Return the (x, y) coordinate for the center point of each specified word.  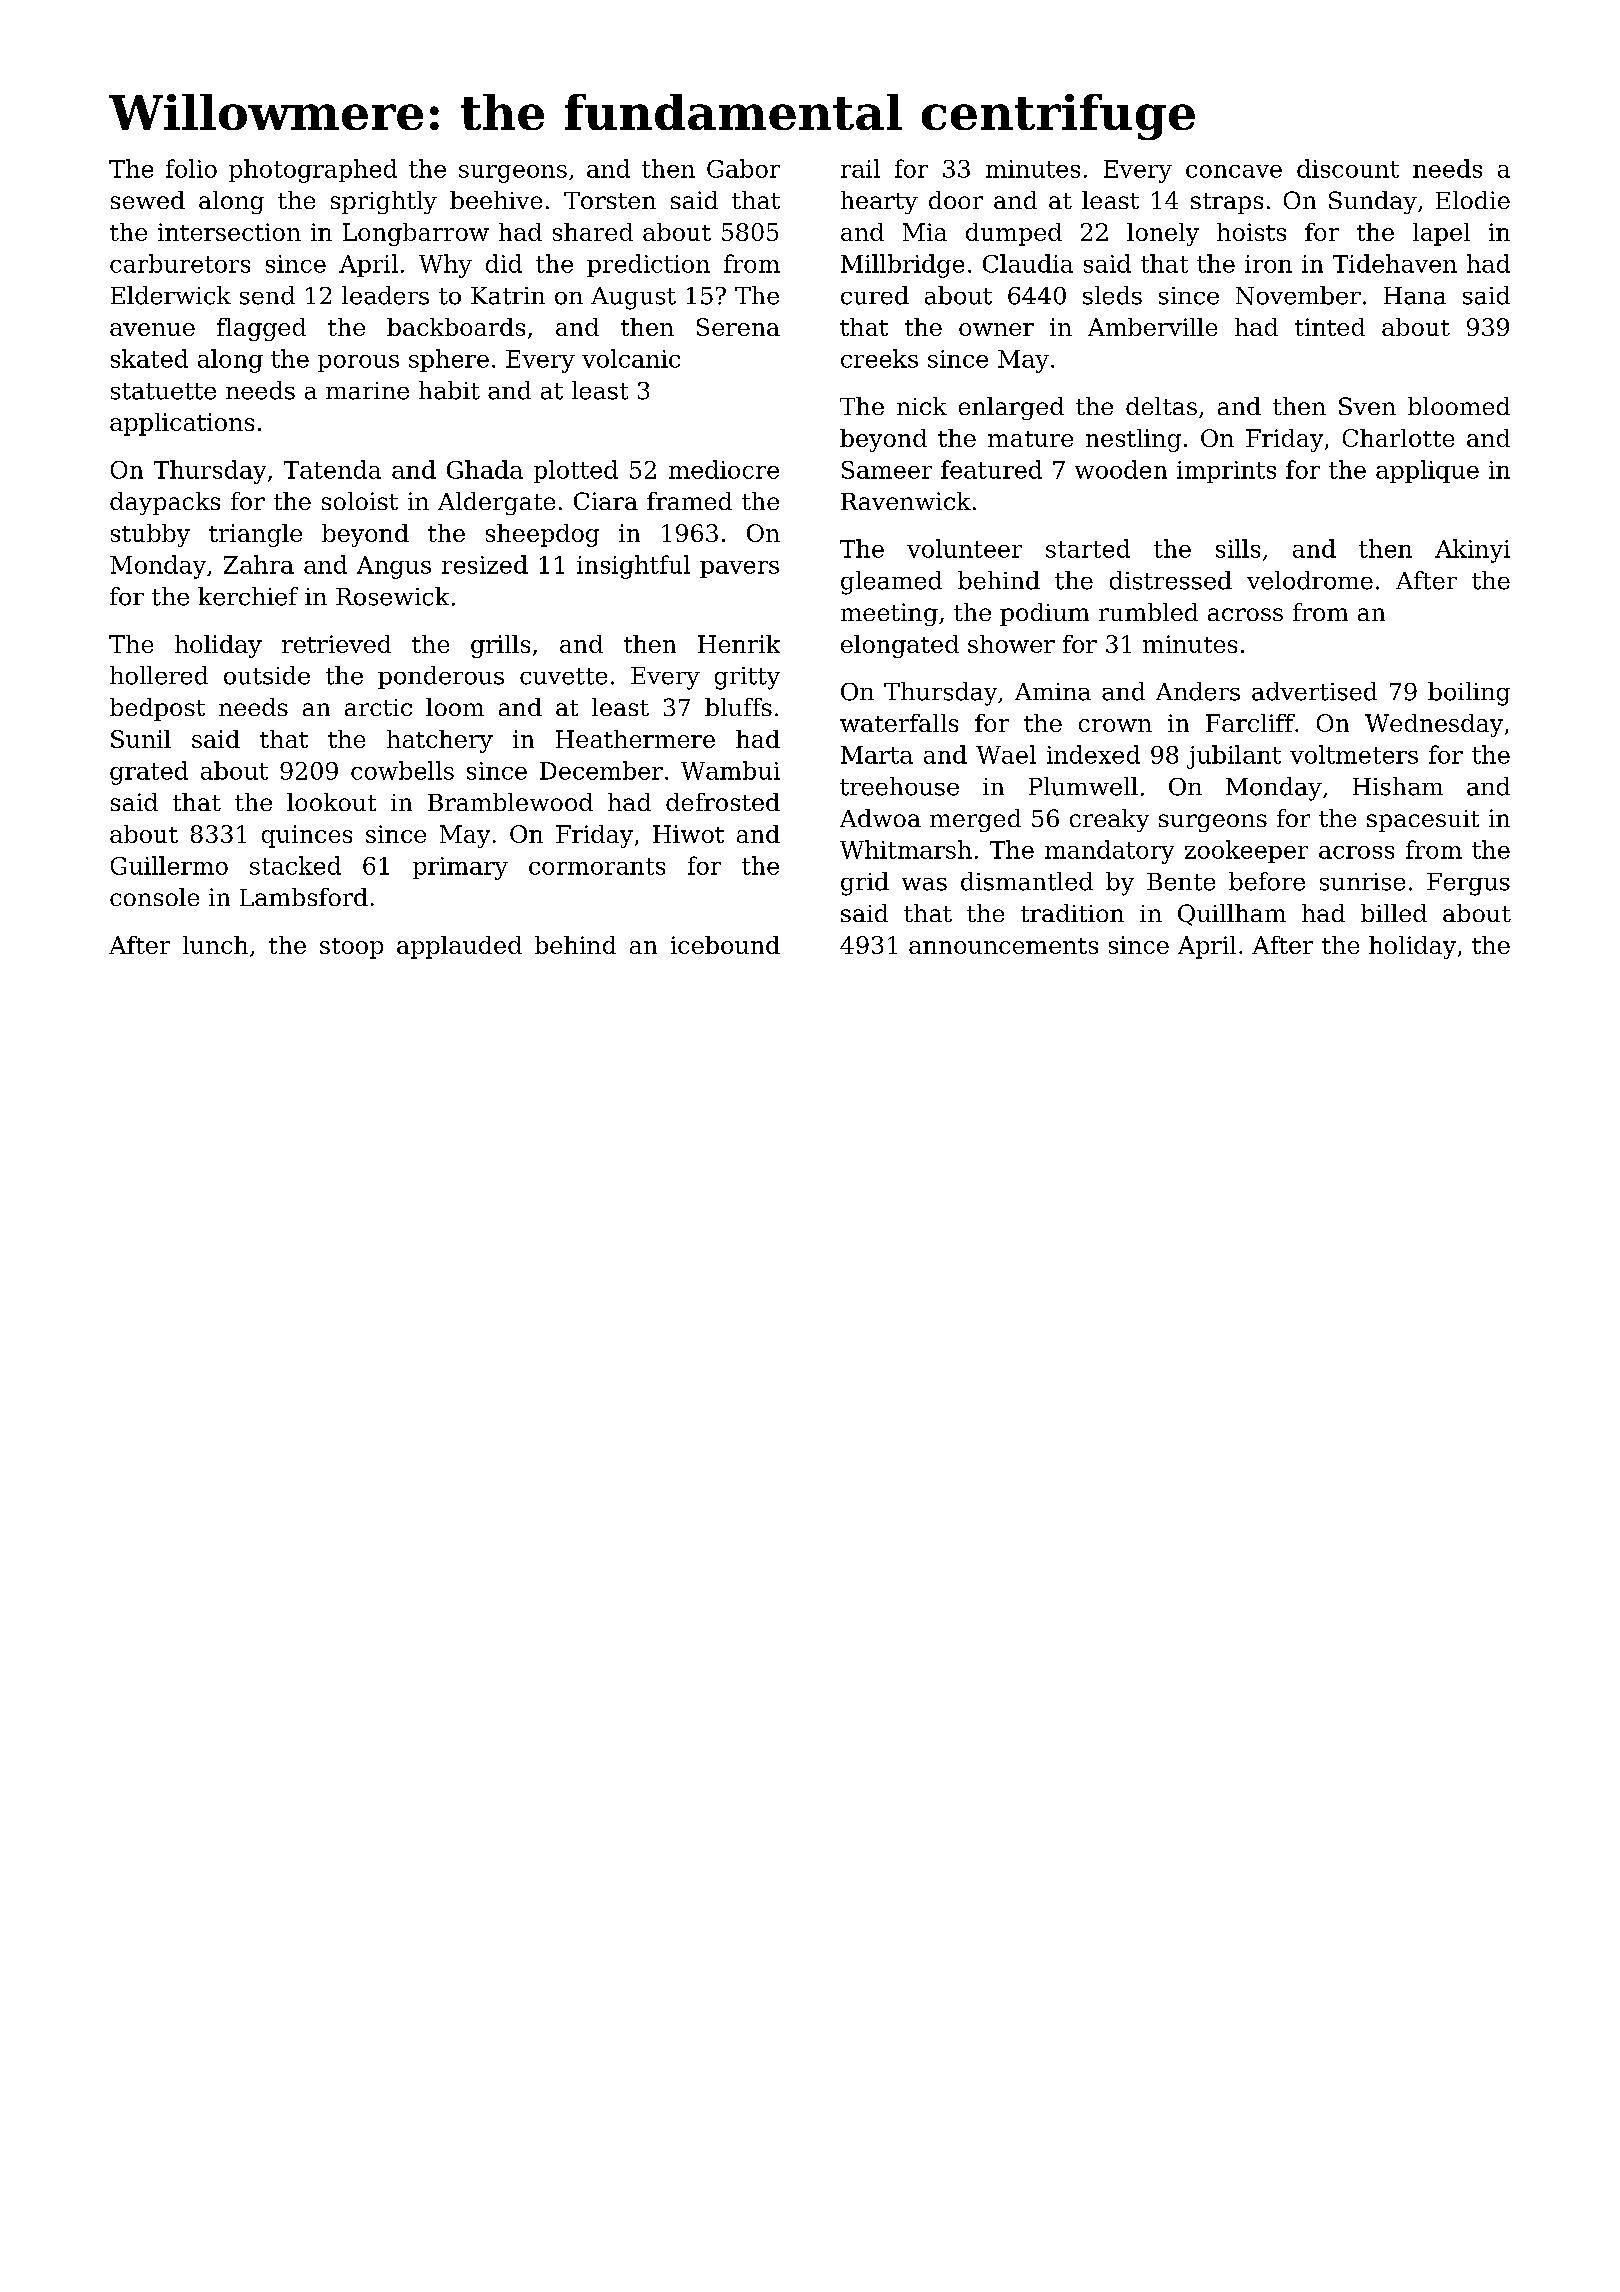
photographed (313, 171)
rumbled (1148, 612)
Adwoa (880, 818)
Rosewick (392, 596)
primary (460, 868)
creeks (879, 358)
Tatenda (332, 469)
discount (1348, 168)
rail (860, 168)
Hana (1415, 296)
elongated (900, 646)
